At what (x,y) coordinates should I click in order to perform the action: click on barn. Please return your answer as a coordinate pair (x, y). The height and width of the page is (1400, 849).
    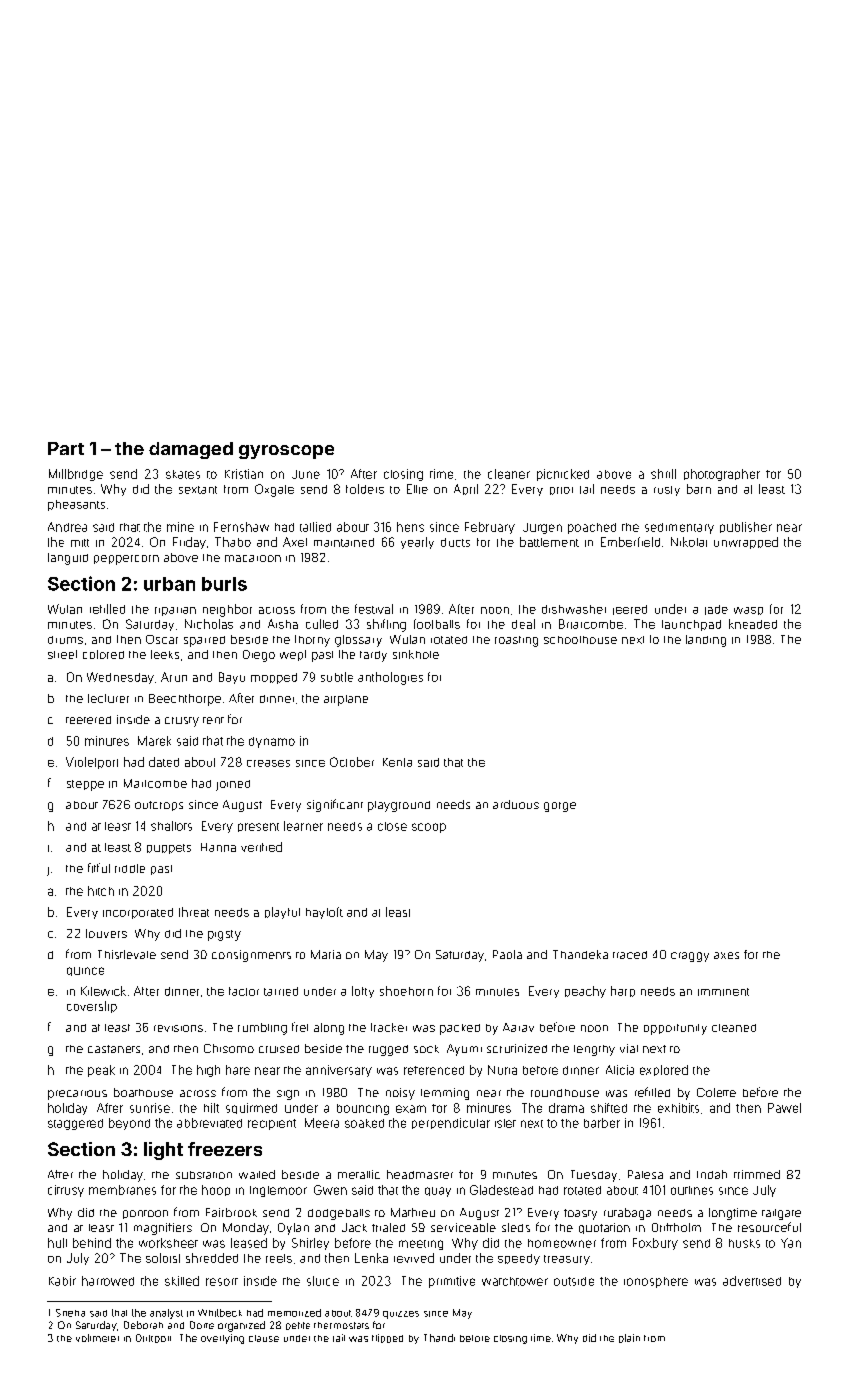
    Looking at the image, I should click on (699, 489).
